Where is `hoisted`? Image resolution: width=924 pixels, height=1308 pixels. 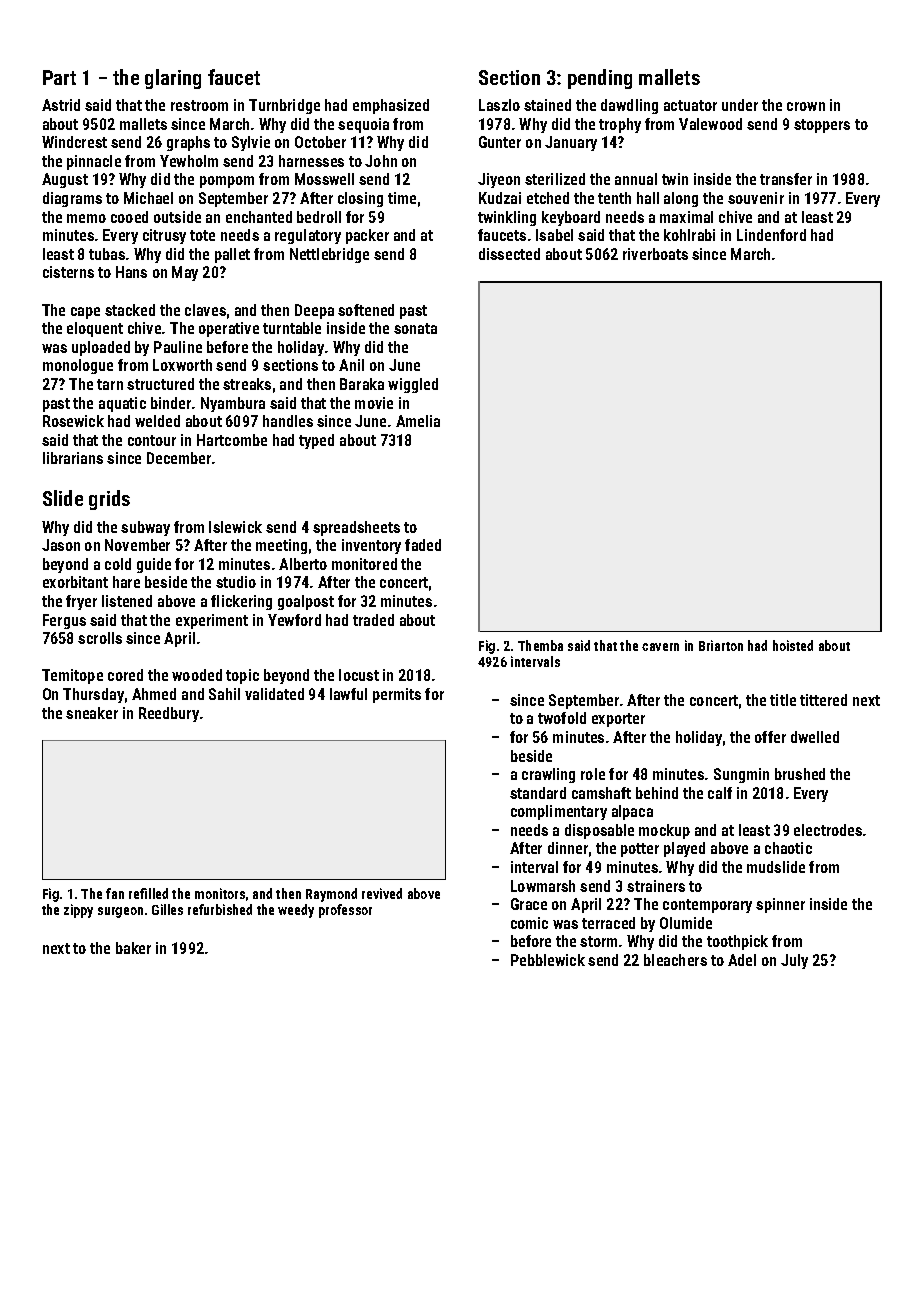 hoisted is located at coordinates (793, 645).
